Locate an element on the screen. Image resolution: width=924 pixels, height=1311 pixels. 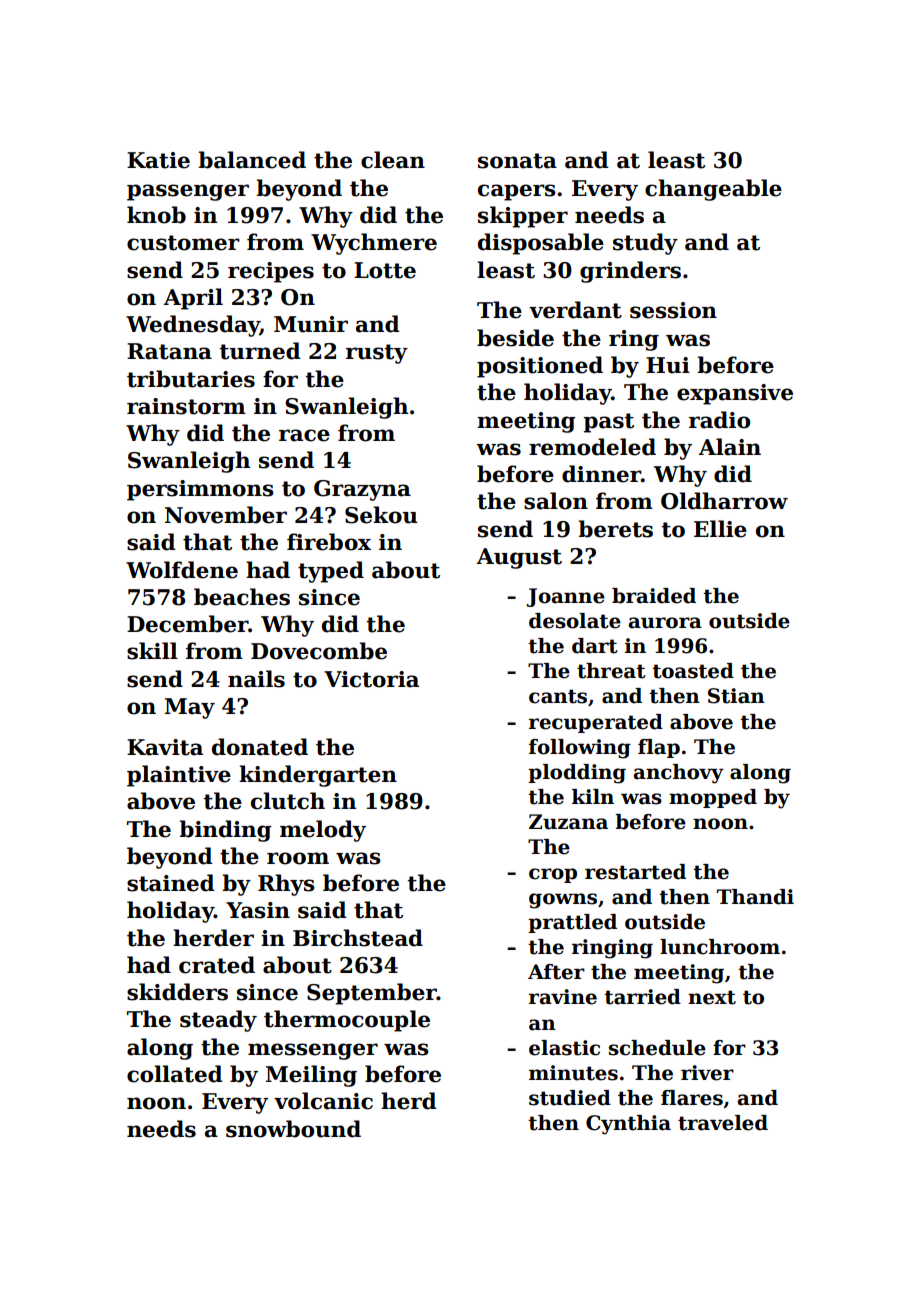
donated is located at coordinates (260, 747).
